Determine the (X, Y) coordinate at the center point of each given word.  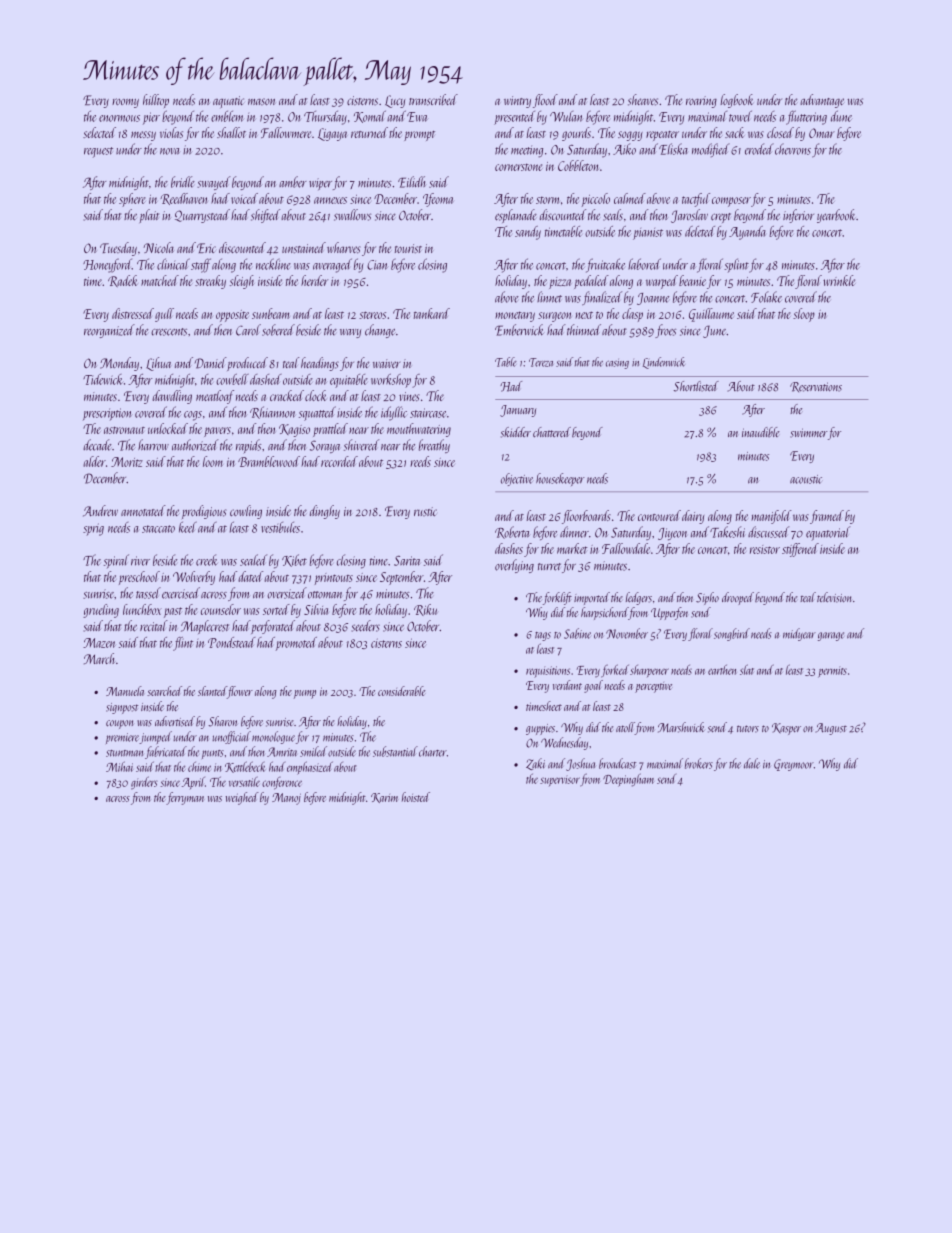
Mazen (99, 643)
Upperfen (669, 613)
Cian (377, 265)
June (715, 331)
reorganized (109, 331)
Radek (123, 281)
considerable (402, 691)
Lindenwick (664, 363)
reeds (420, 461)
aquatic (228, 102)
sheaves (643, 100)
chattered (552, 432)
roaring (701, 102)
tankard (432, 313)
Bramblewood (269, 461)
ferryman (185, 798)
